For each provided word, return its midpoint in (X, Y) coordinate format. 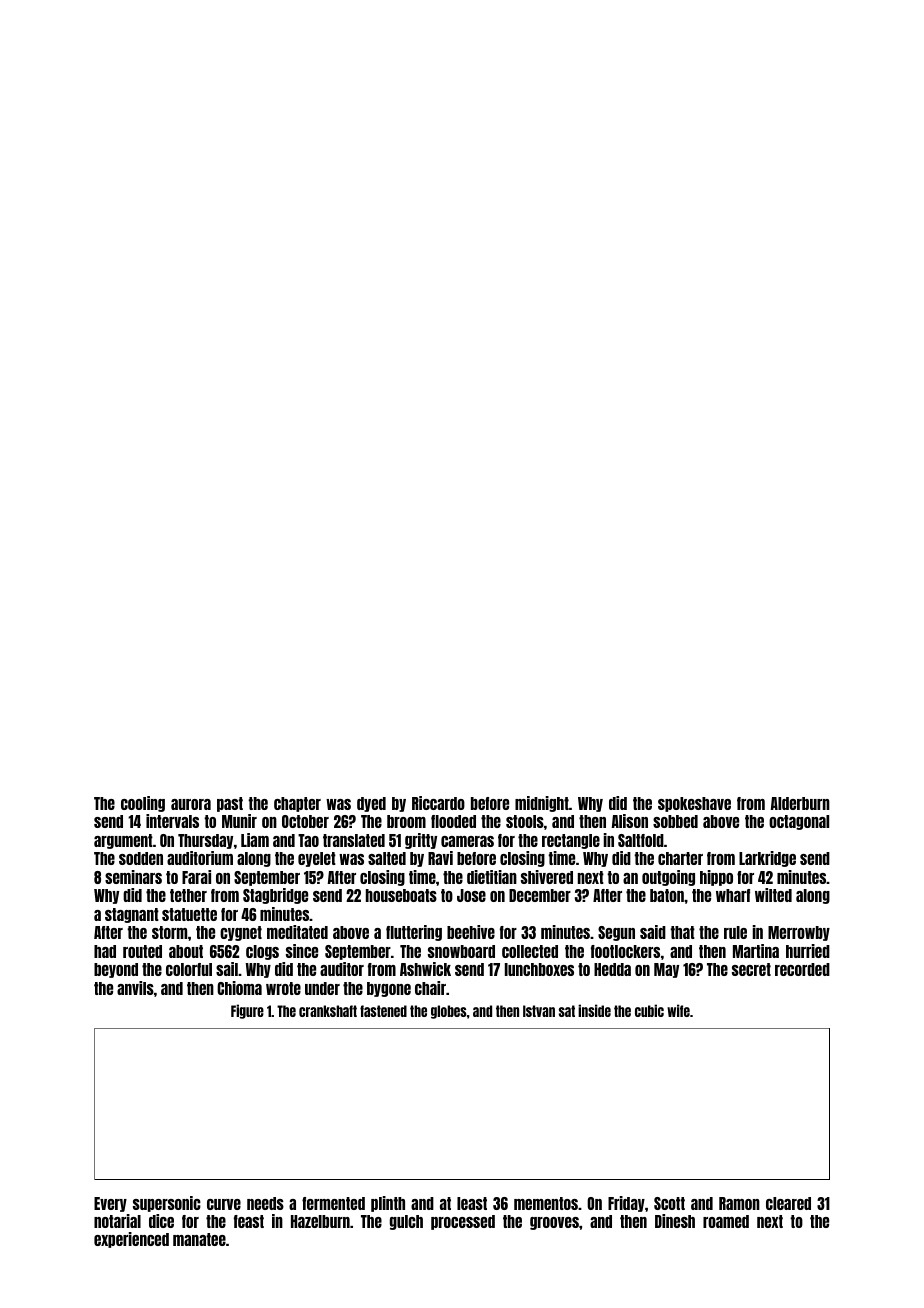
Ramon (739, 1203)
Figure (247, 1011)
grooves (554, 1223)
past (230, 804)
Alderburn (800, 803)
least (472, 1203)
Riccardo (438, 803)
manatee (199, 1239)
